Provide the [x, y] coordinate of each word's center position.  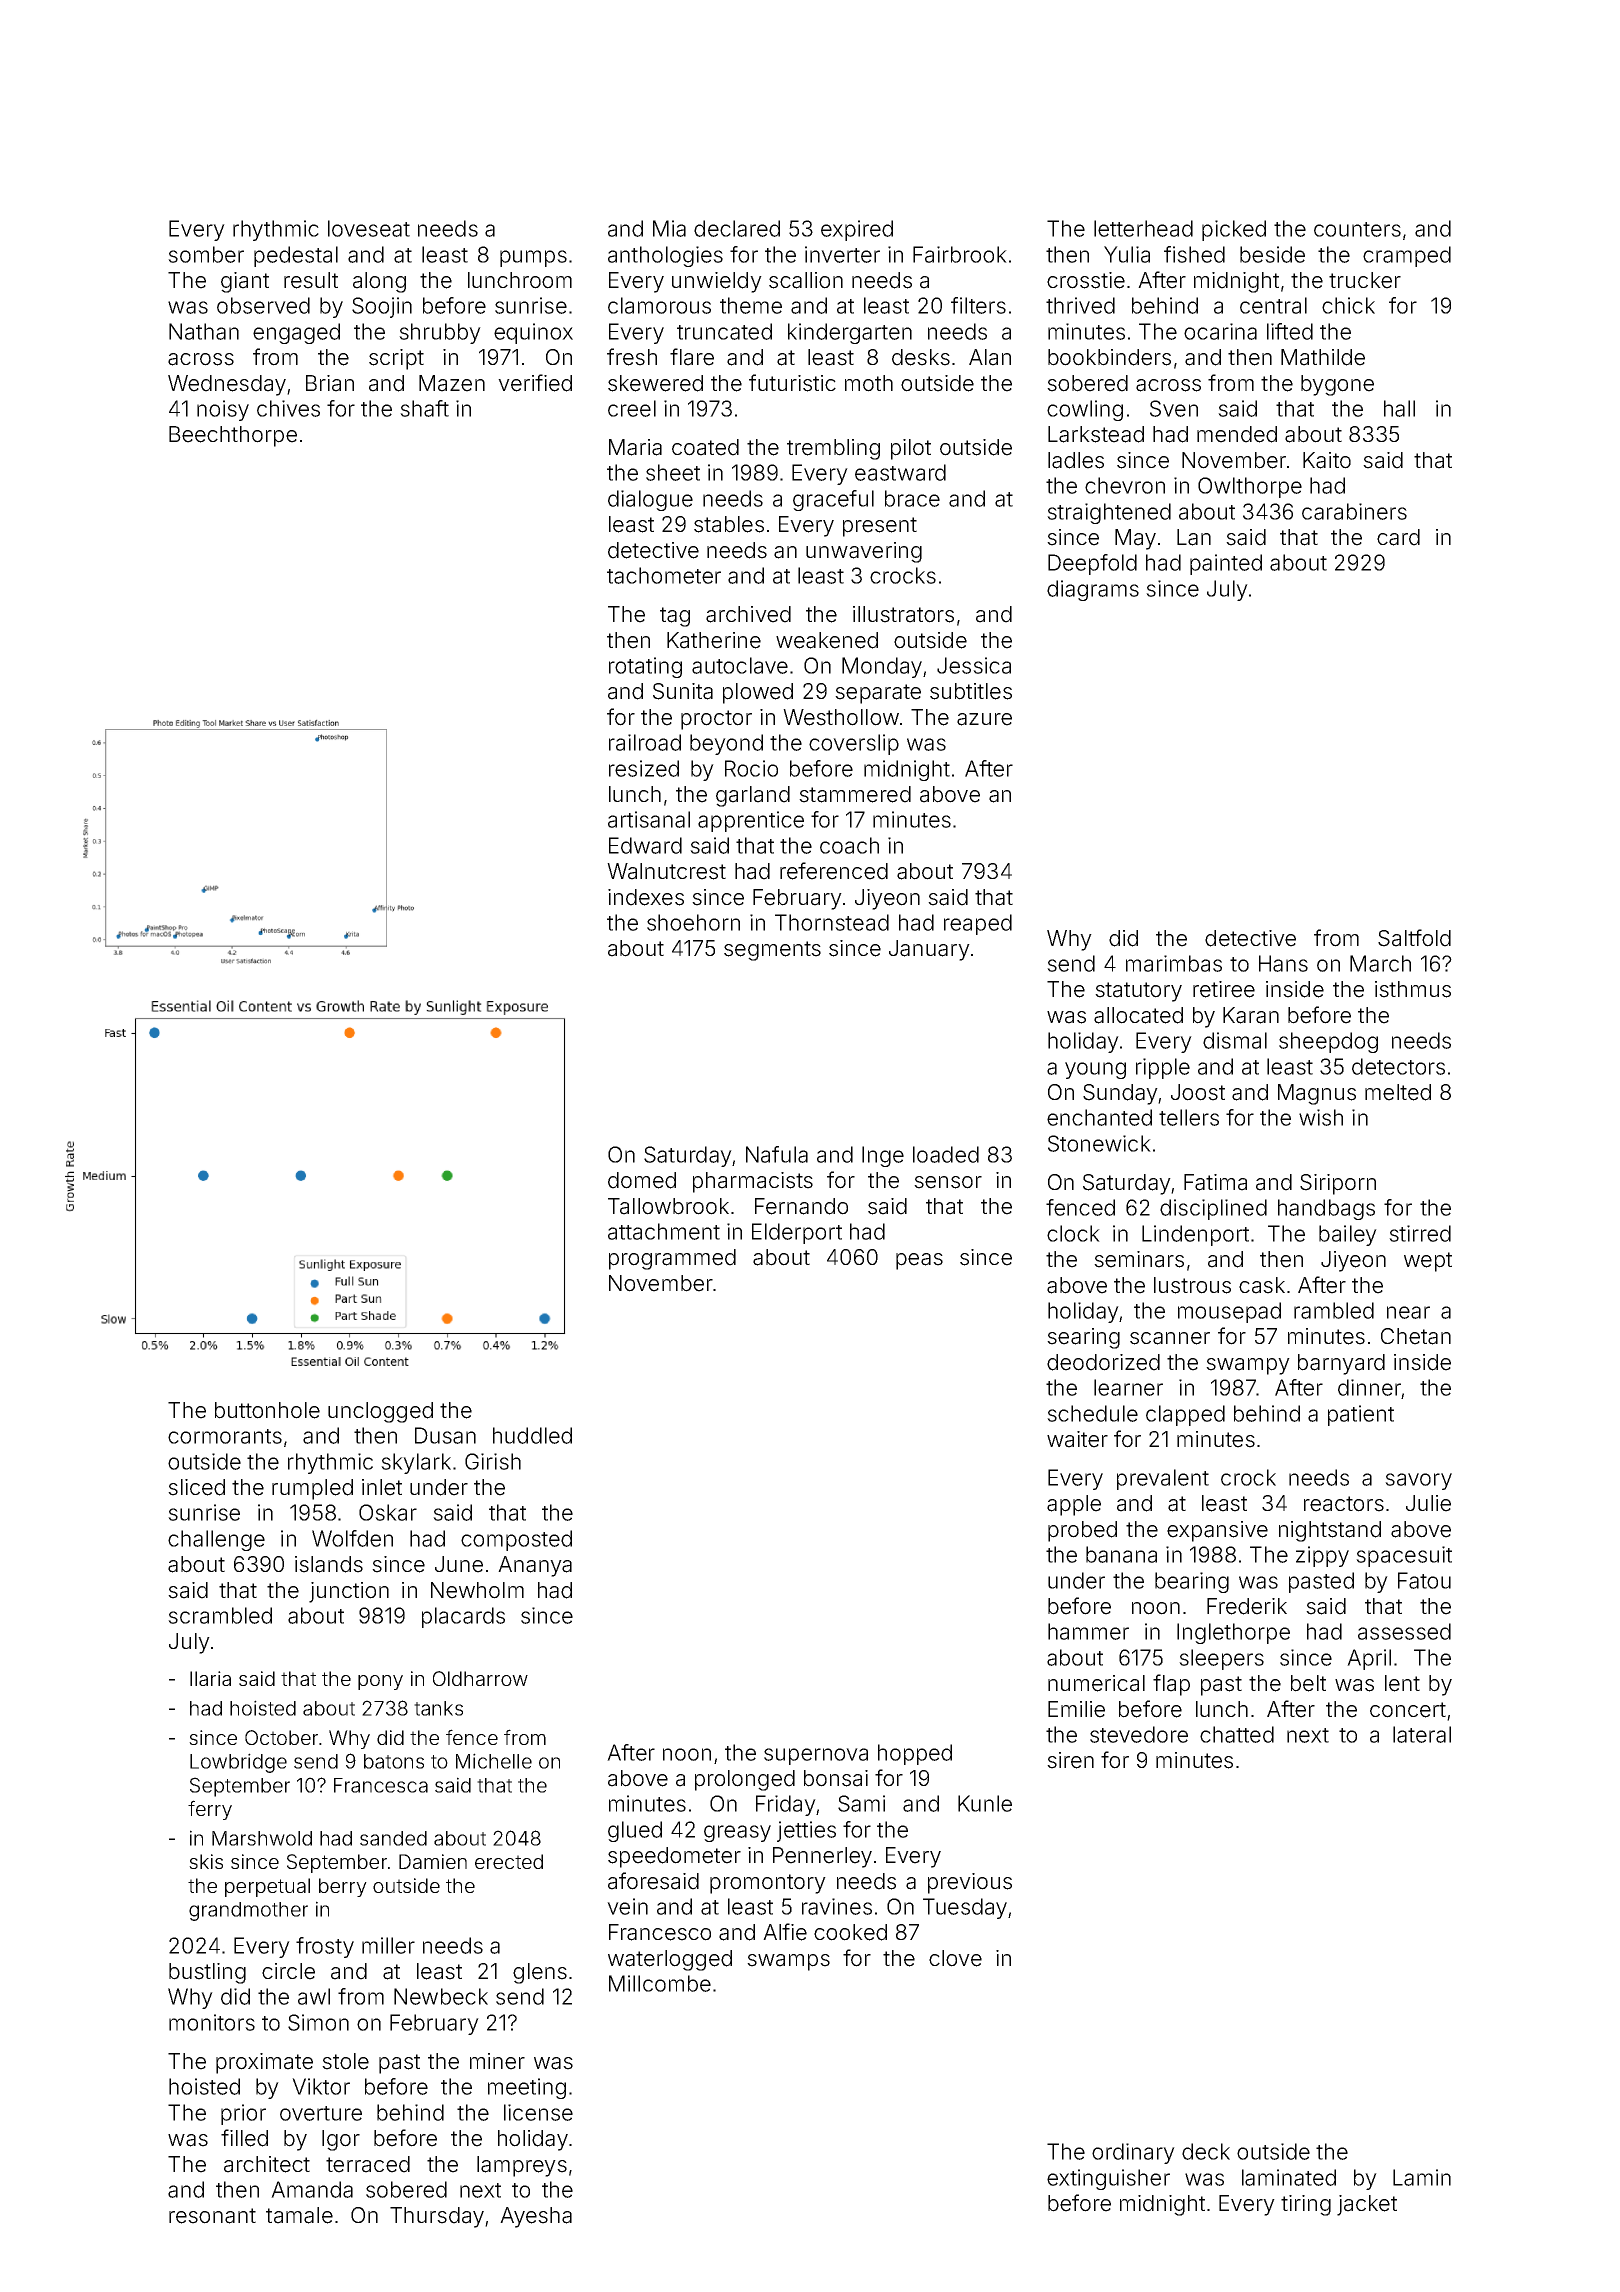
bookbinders [1109, 357]
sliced [196, 1487]
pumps [533, 258]
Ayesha [536, 2217]
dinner [1369, 1387]
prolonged [745, 1780]
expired [857, 230]
